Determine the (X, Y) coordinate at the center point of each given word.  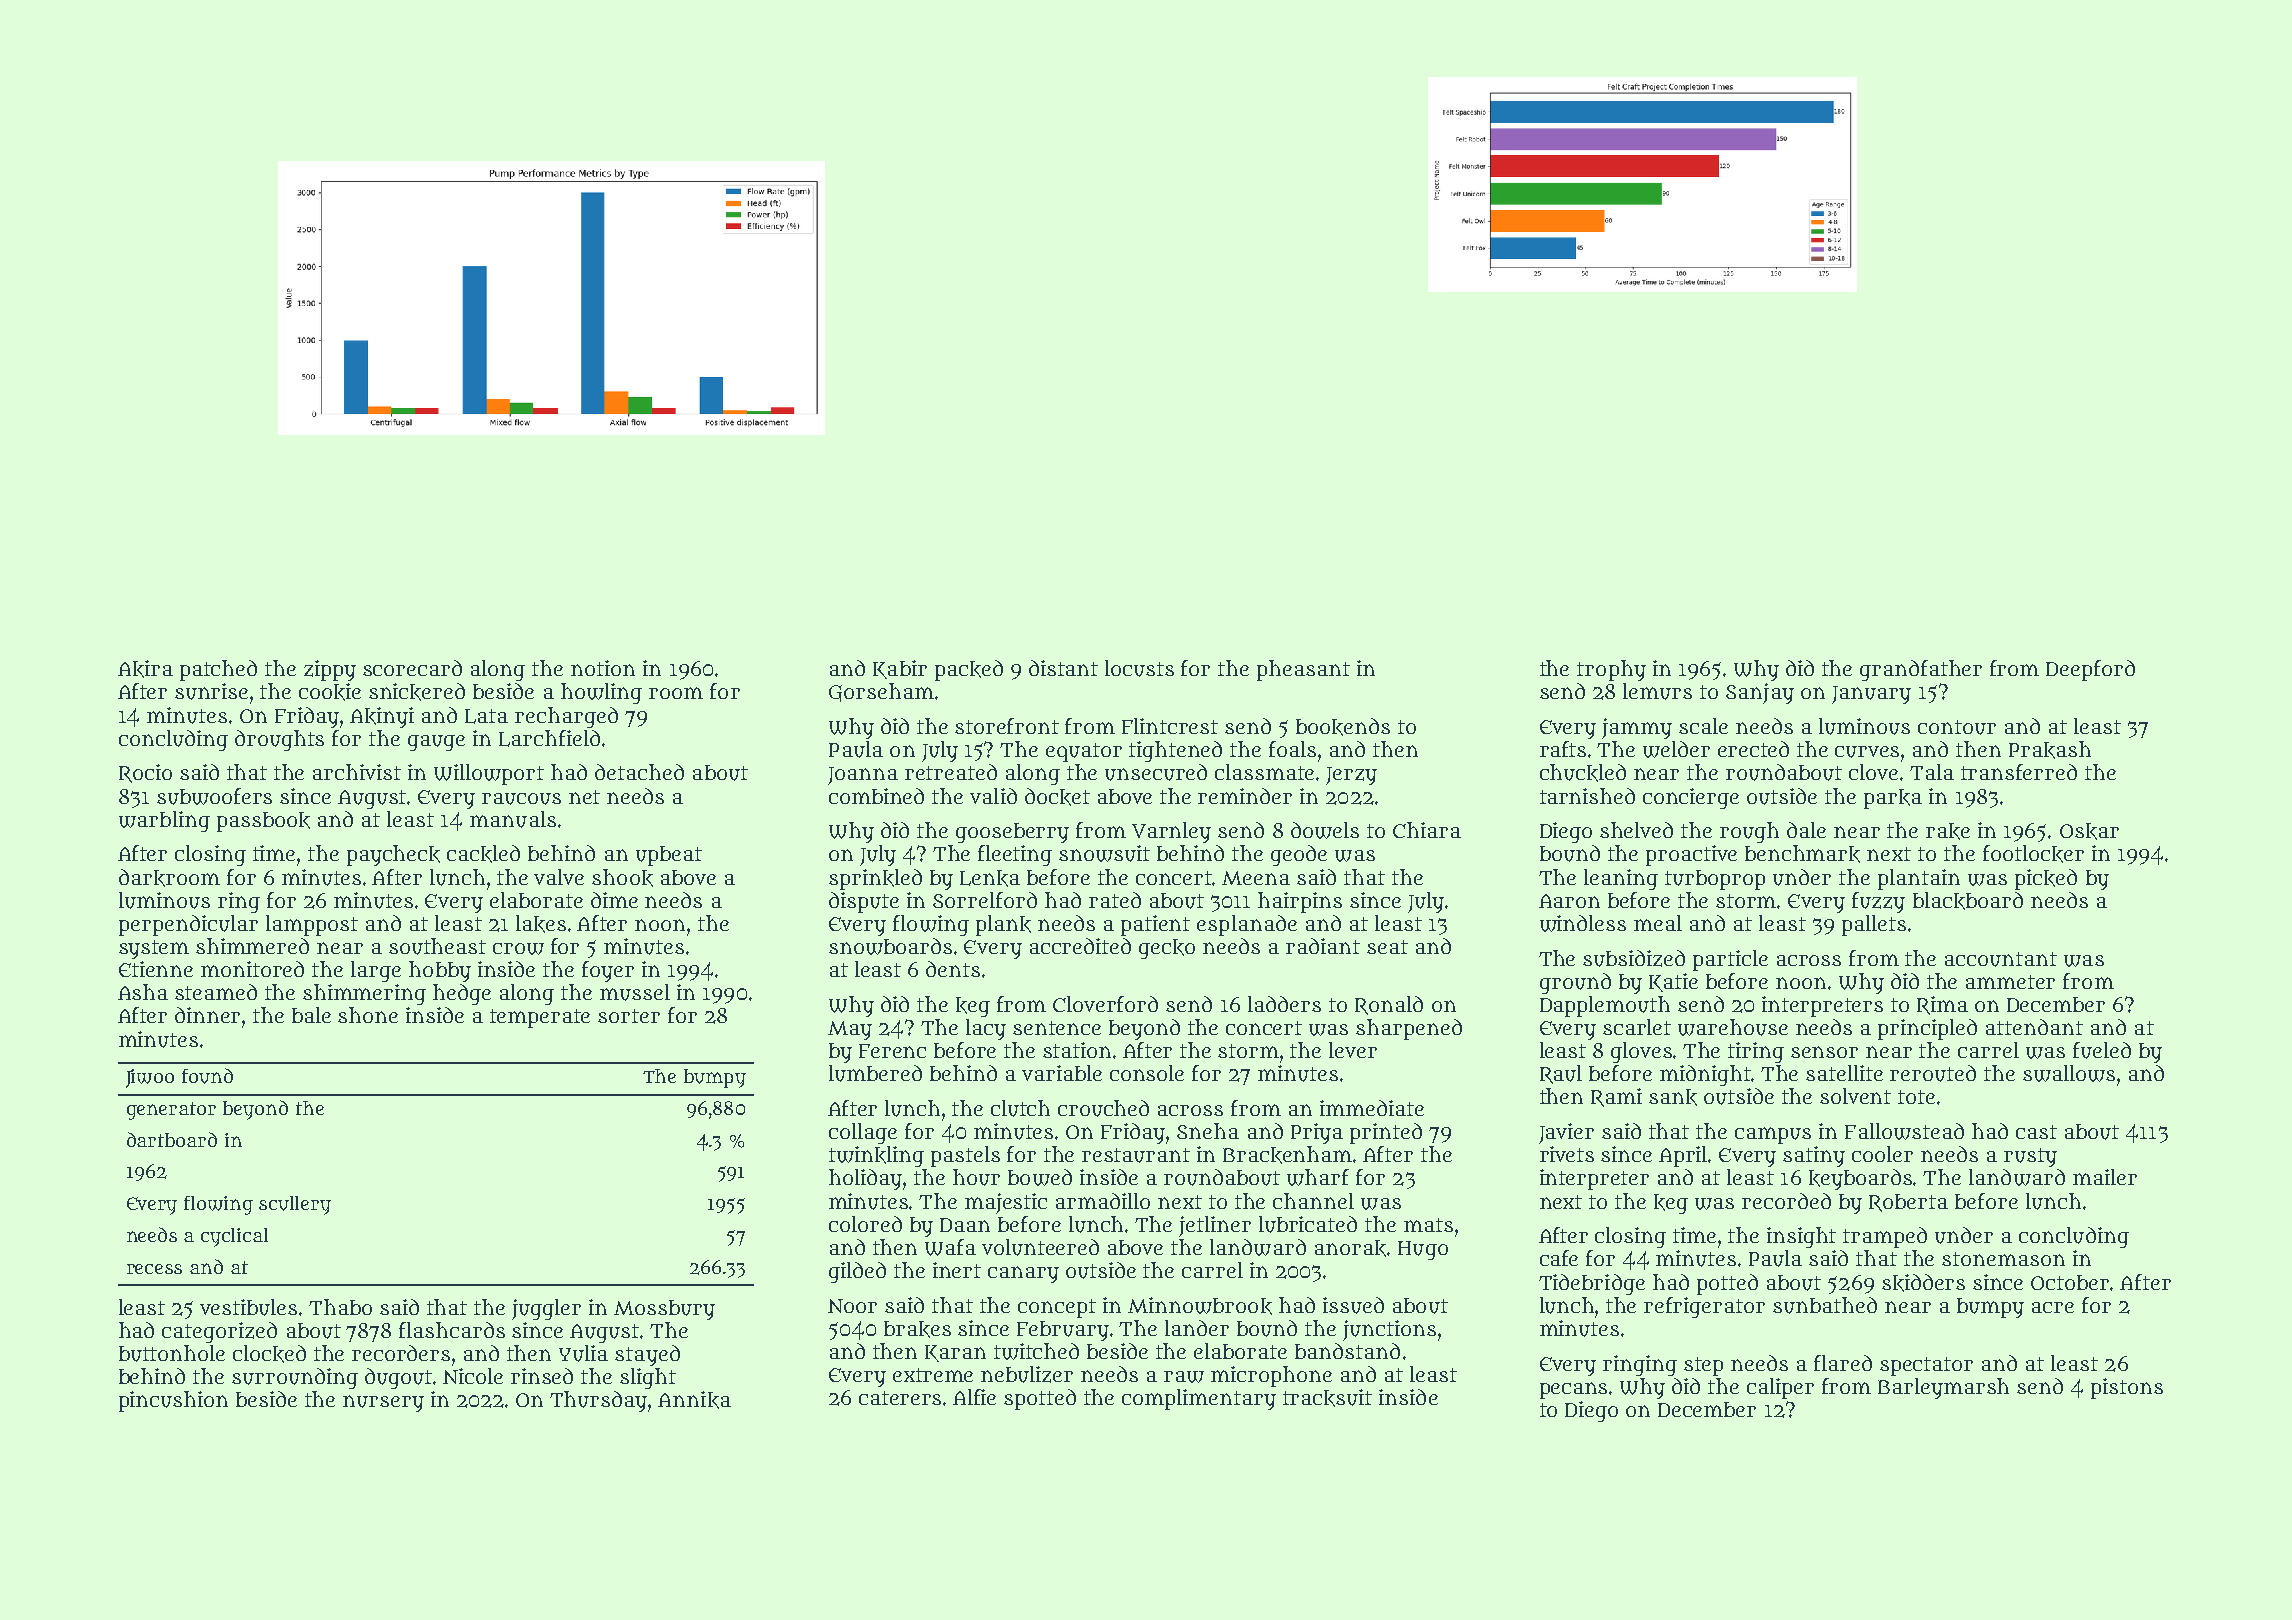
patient (1155, 925)
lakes (541, 924)
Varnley (1171, 832)
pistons (2127, 1388)
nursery (383, 1403)
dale (1806, 830)
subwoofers (214, 796)
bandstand (1347, 1351)
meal (1658, 923)
